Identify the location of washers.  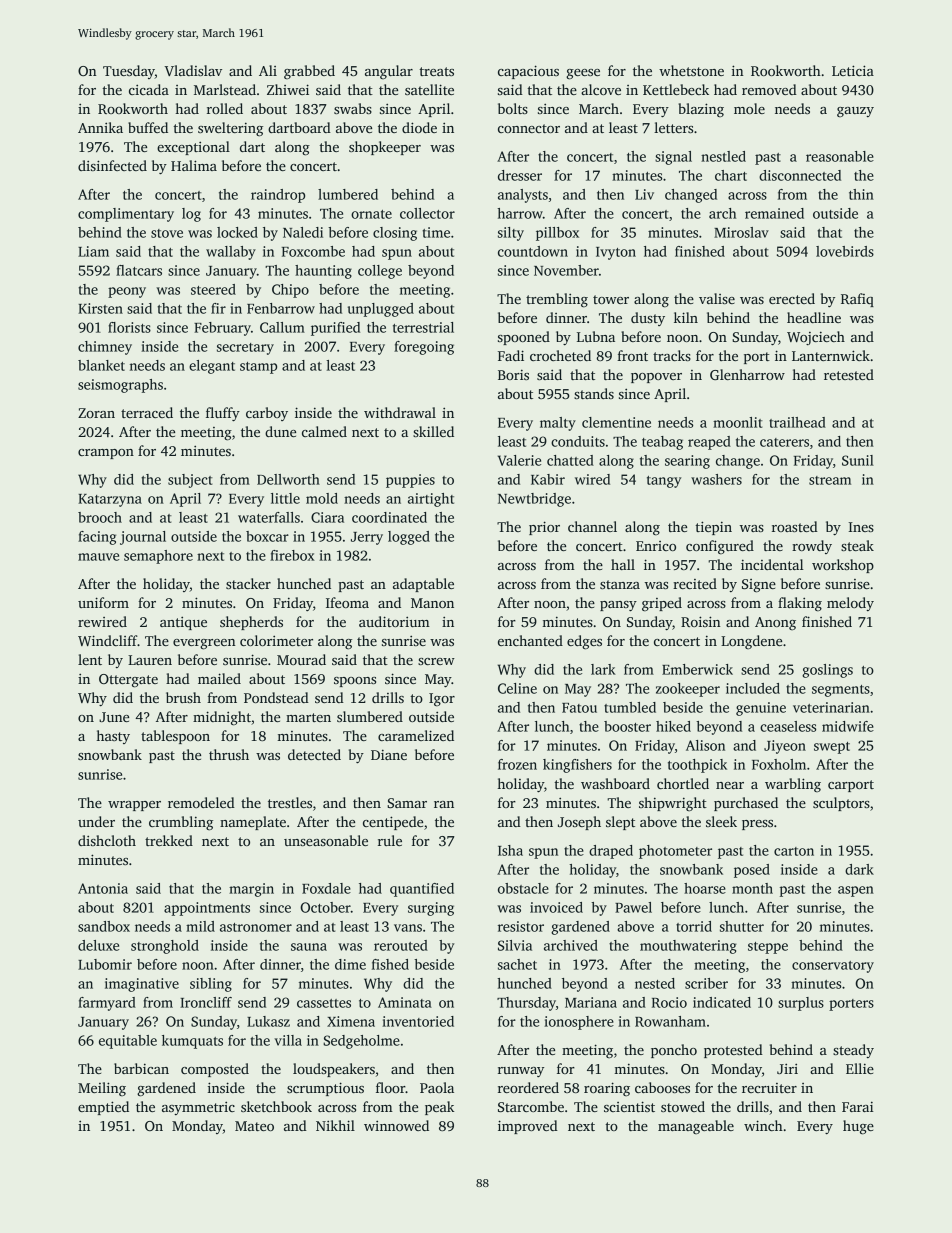
(716, 479).
